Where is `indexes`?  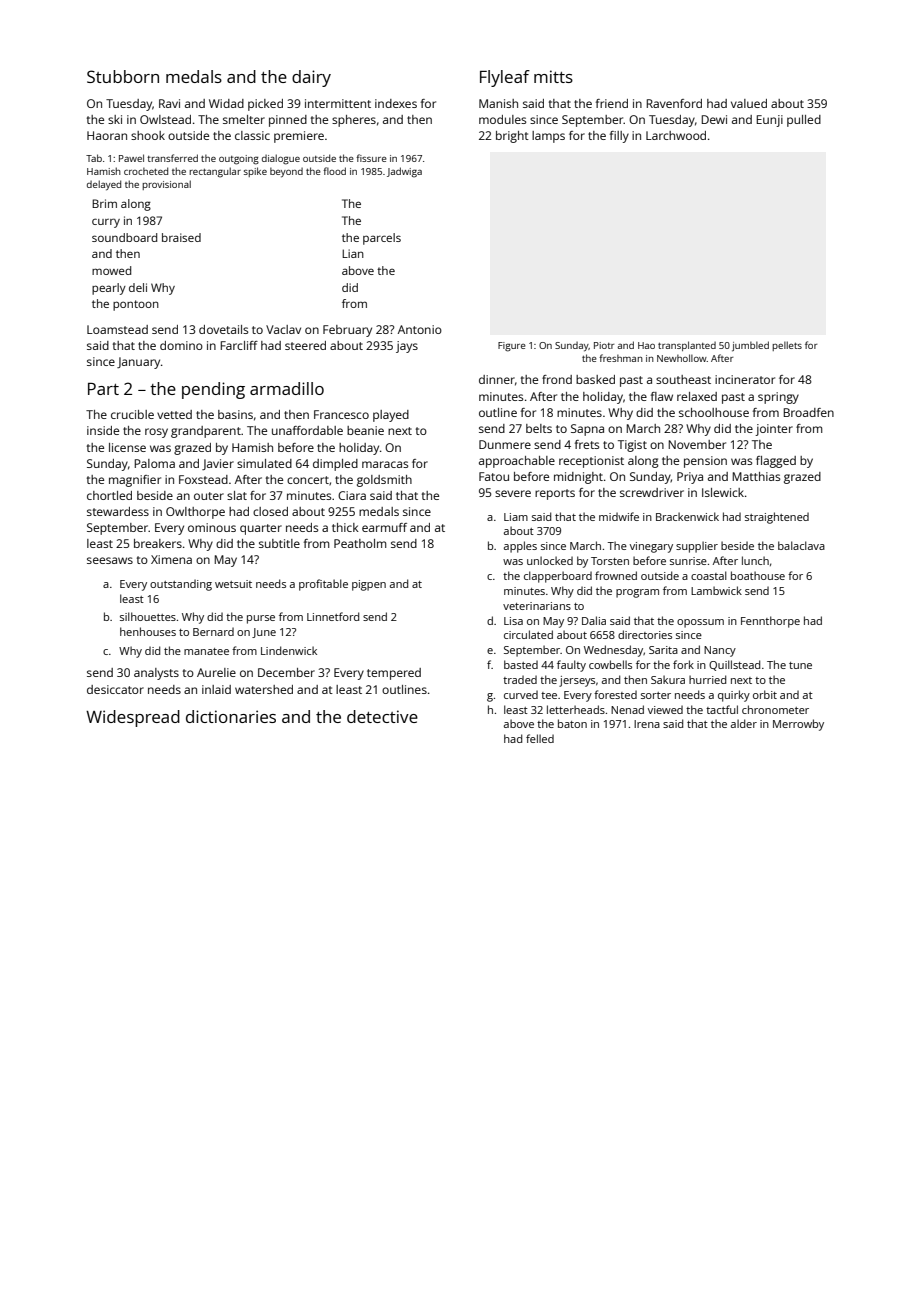
indexes is located at coordinates (396, 103).
